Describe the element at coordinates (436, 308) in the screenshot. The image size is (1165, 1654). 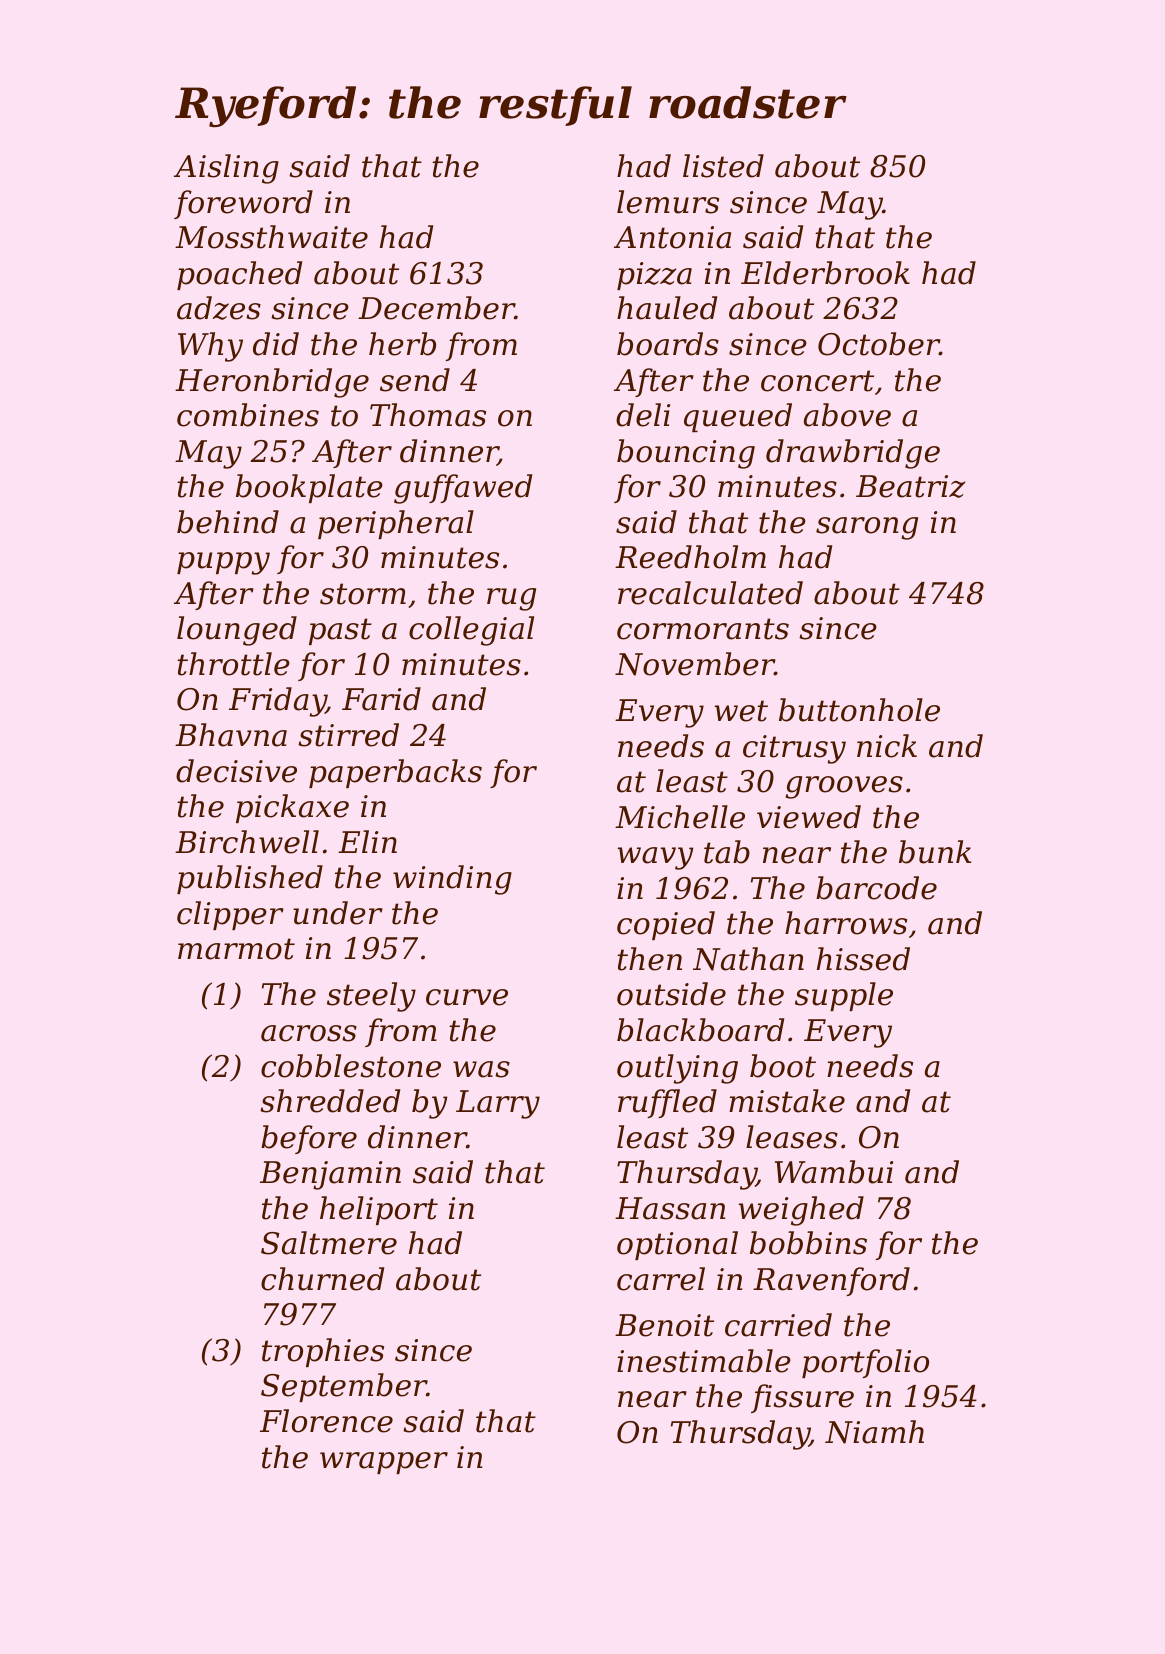
I see `December` at that location.
